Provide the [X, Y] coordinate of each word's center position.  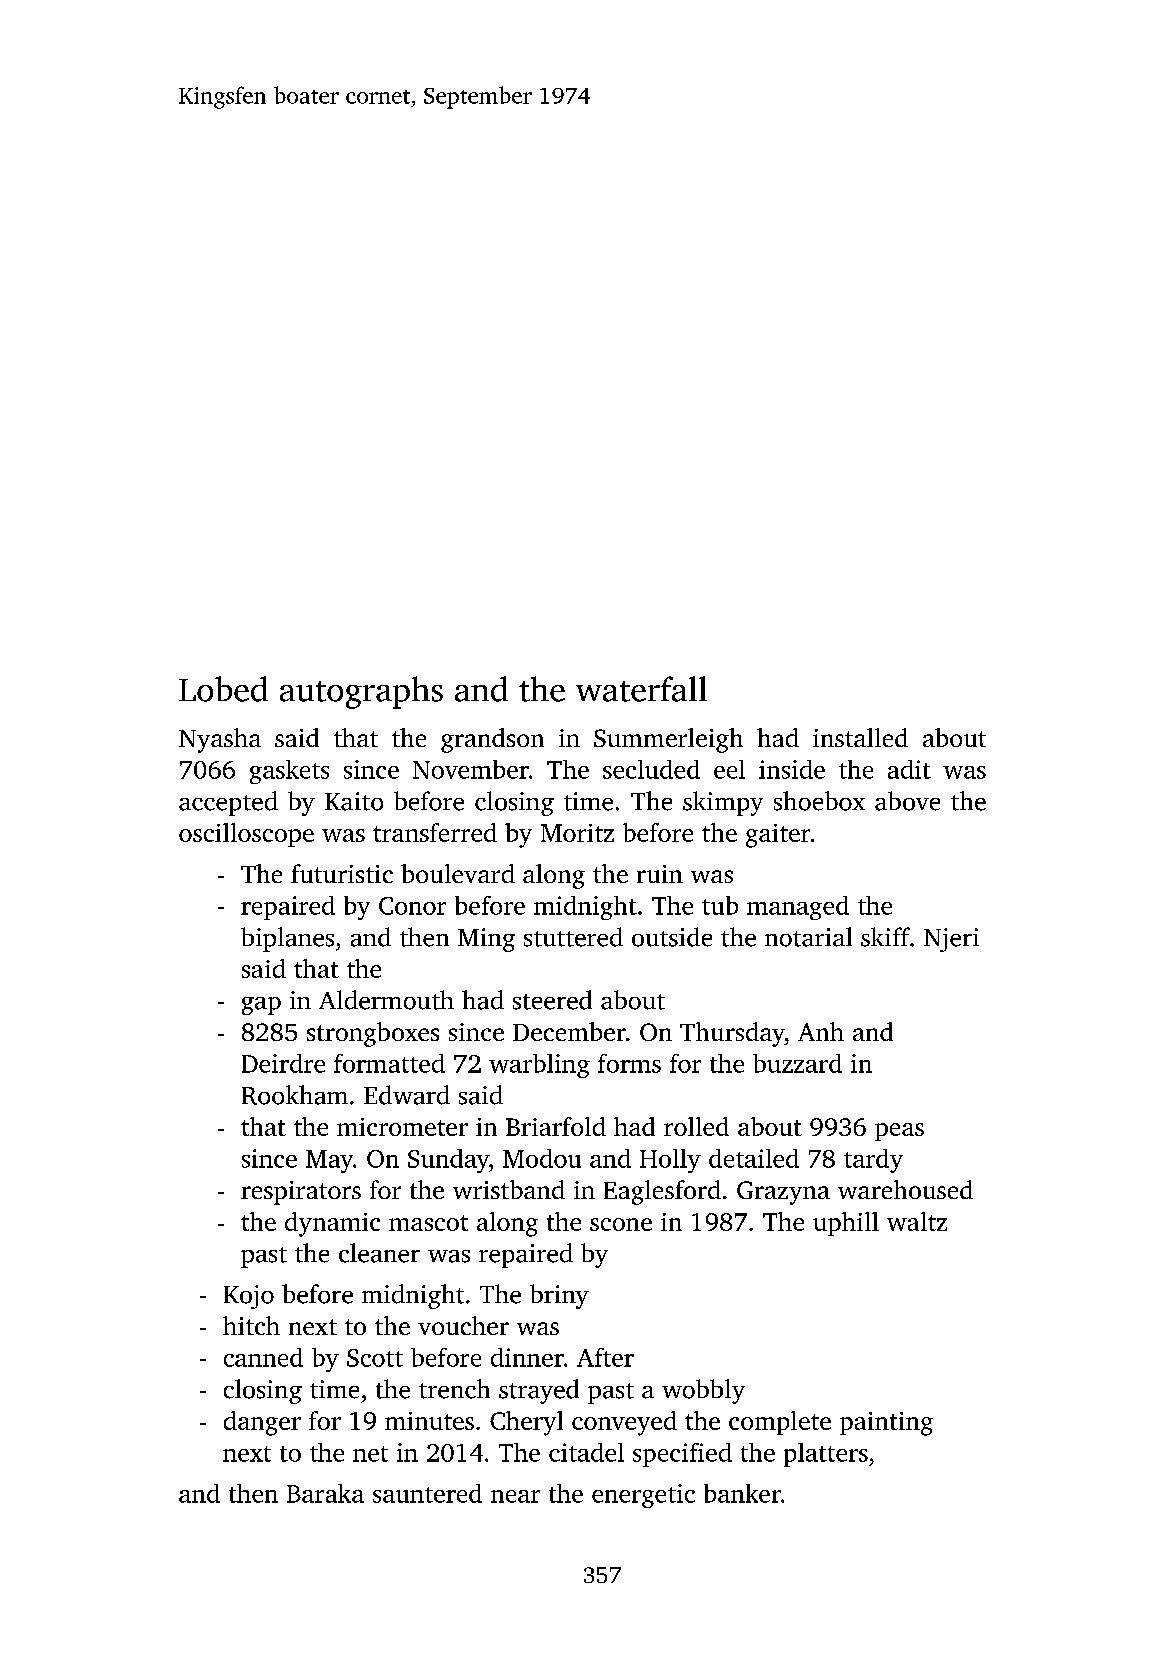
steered [552, 1000]
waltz [917, 1221]
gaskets [289, 772]
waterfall [641, 689]
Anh [821, 1031]
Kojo [249, 1297]
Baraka [325, 1493]
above [907, 801]
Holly [670, 1161]
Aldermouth [386, 1000]
